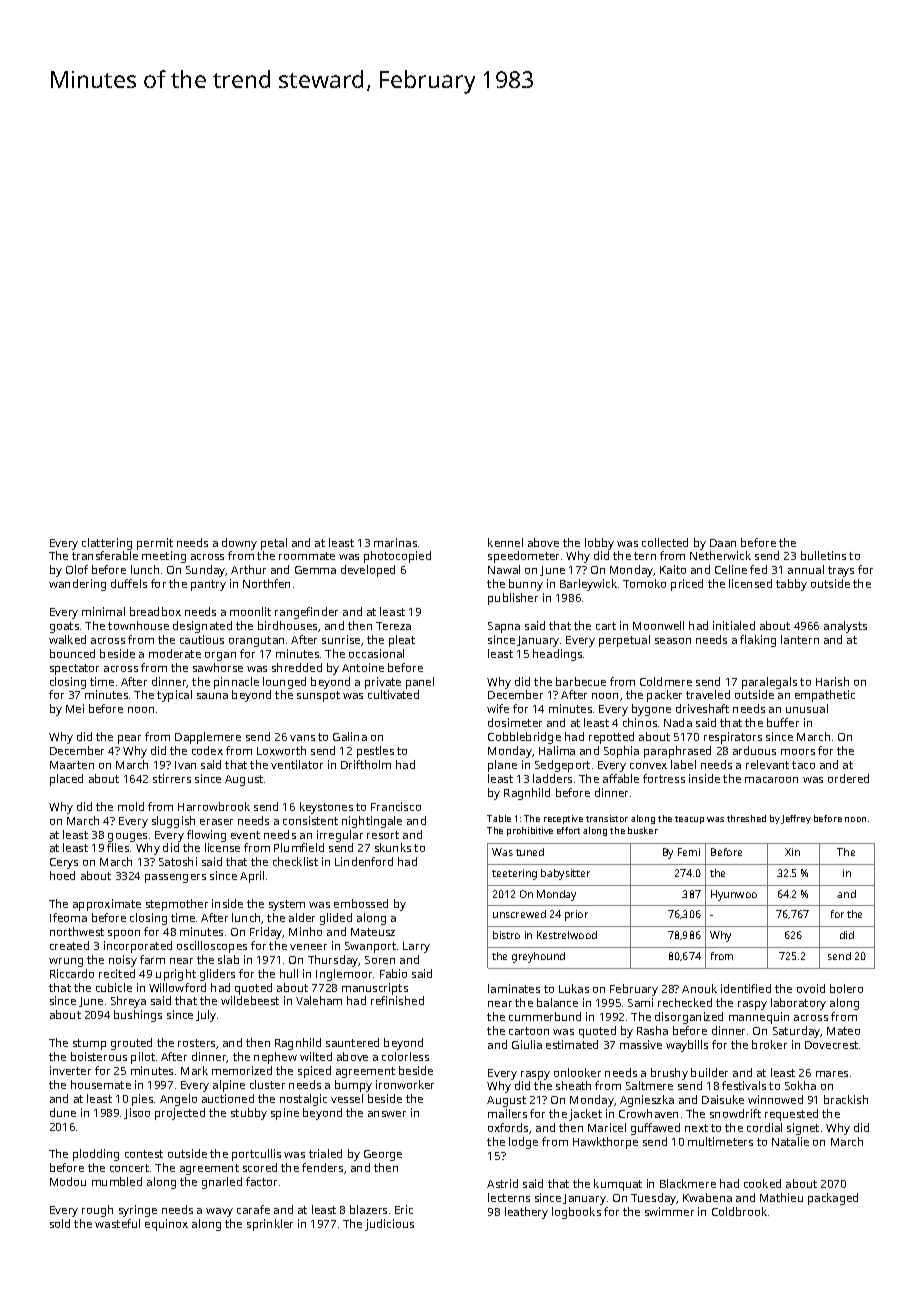  What do you see at coordinates (734, 625) in the image?
I see `initialed` at bounding box center [734, 625].
